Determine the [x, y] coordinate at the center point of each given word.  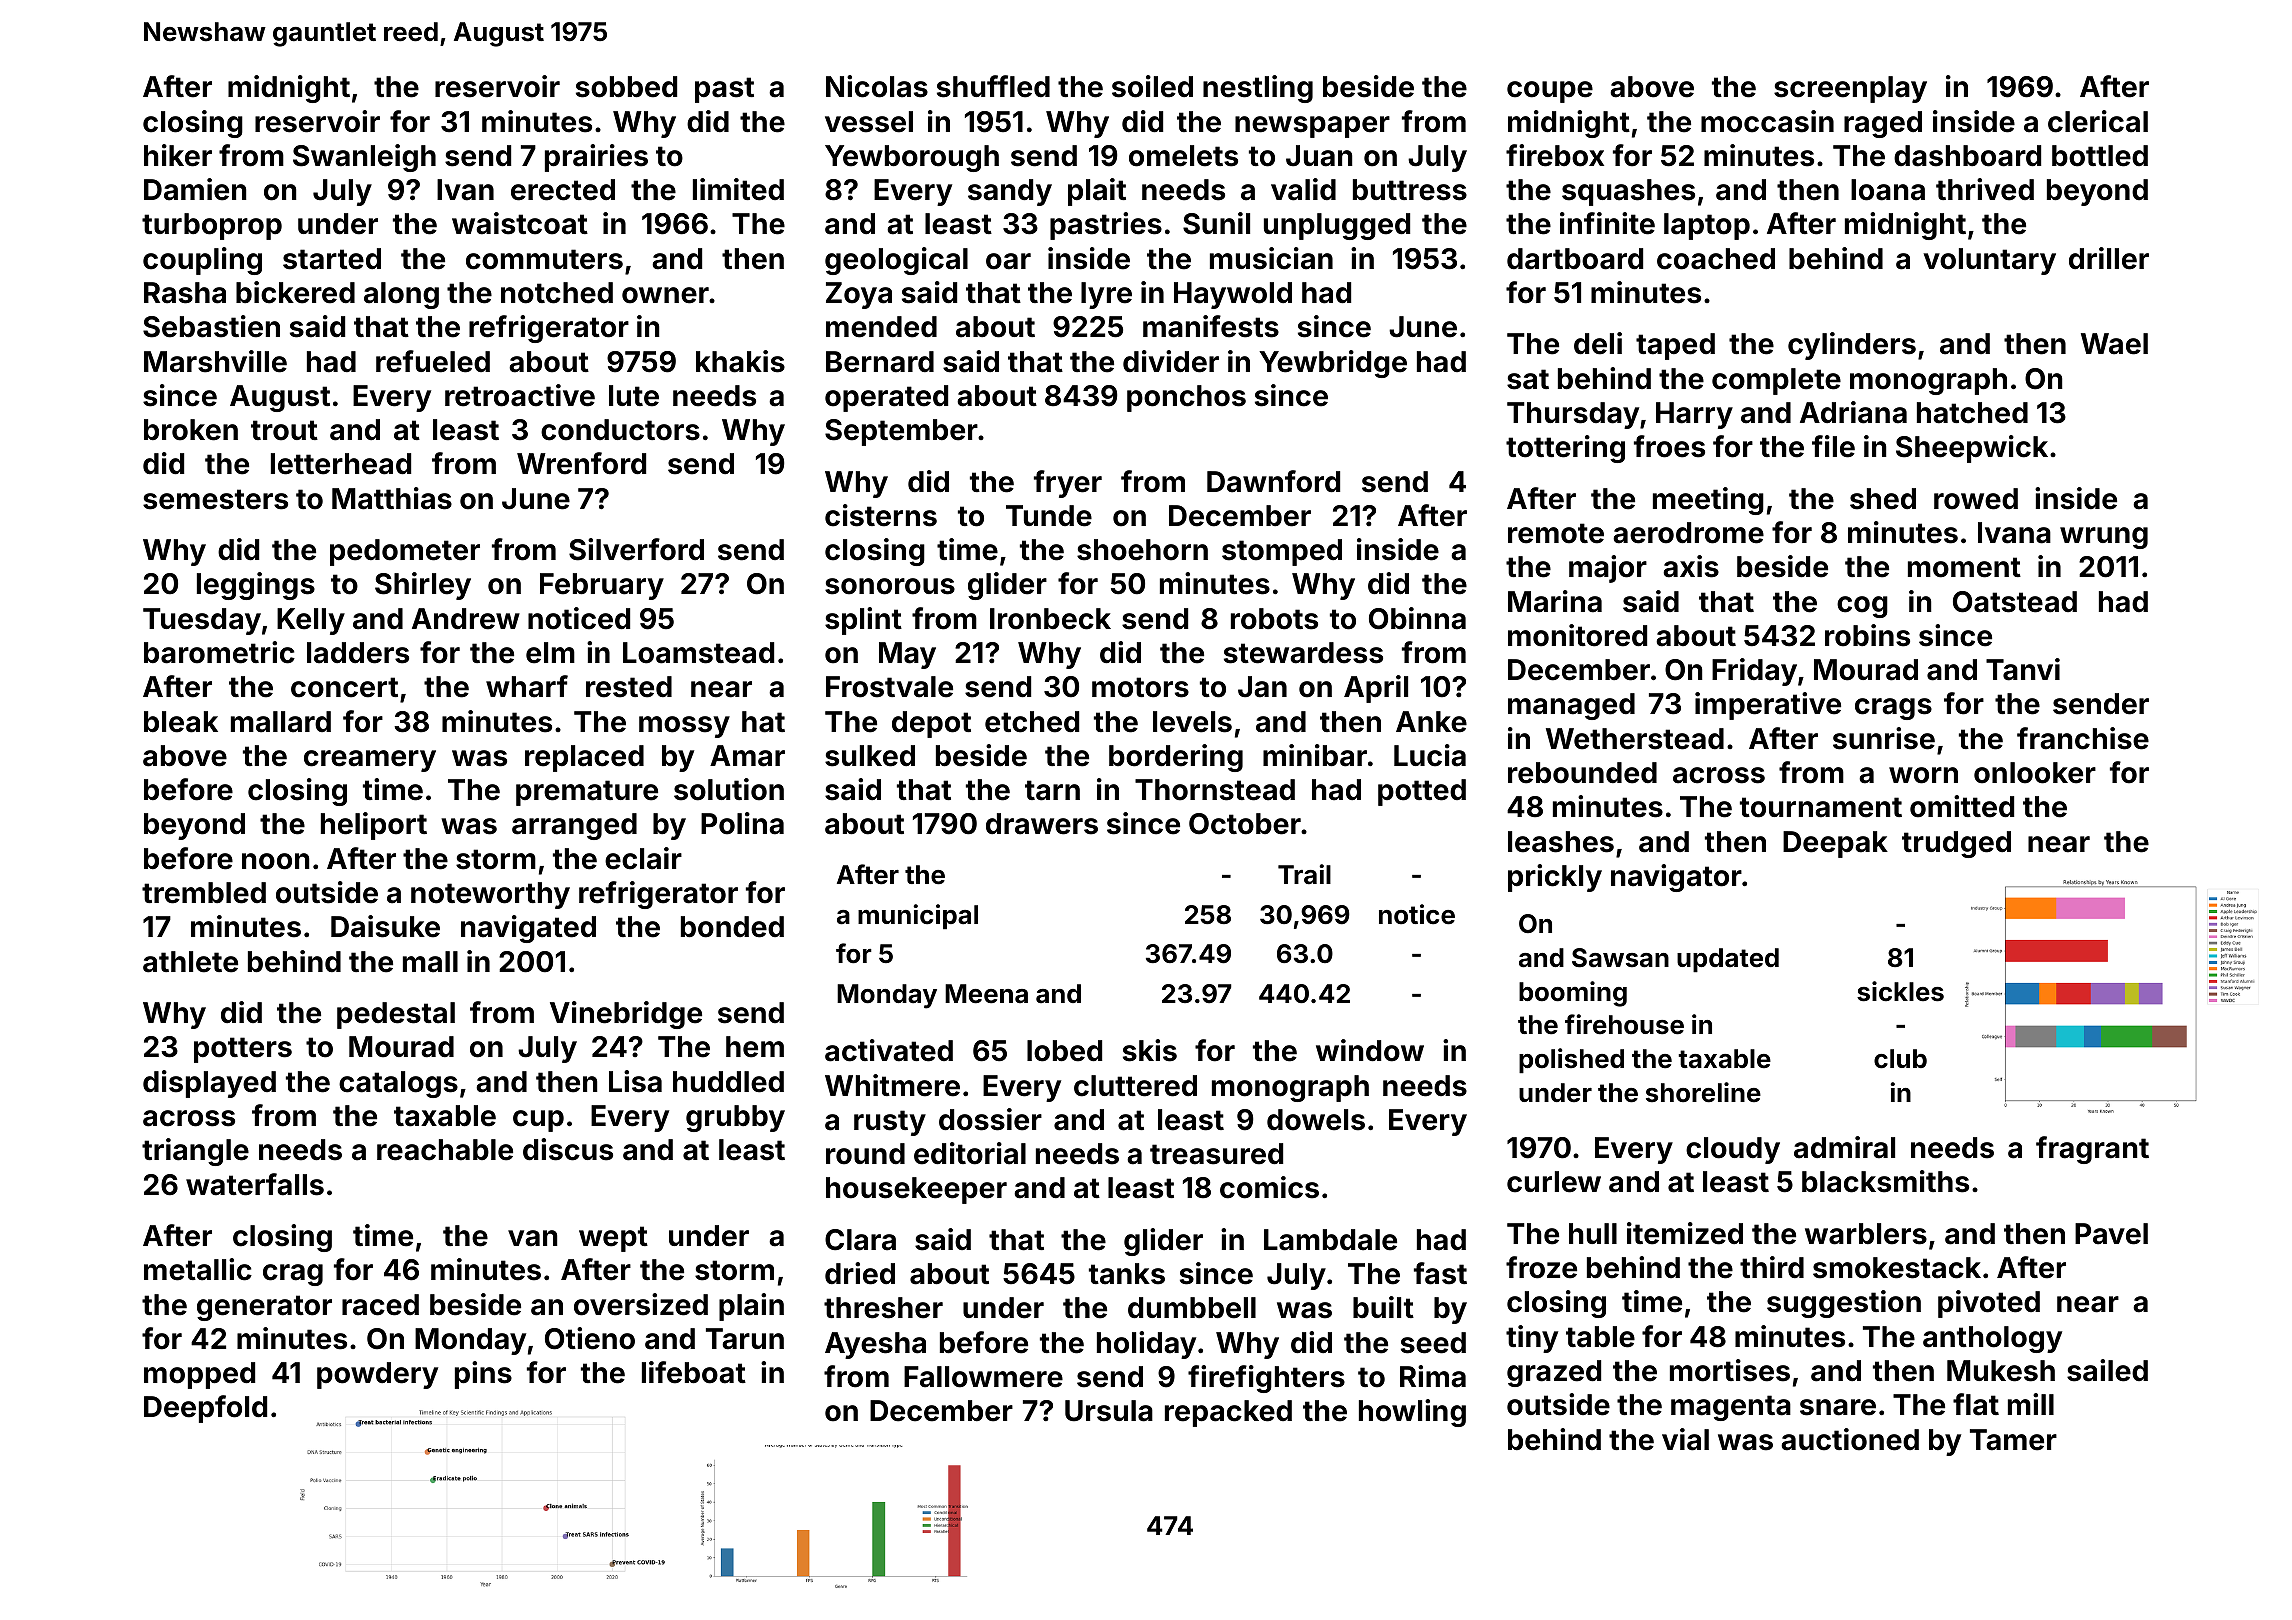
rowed [1976, 499]
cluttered [1135, 1086]
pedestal [396, 1015]
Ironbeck [1050, 619]
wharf [527, 686]
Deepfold [205, 1409]
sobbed [626, 87]
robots [1274, 619]
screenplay [1850, 89]
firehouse [1624, 1024]
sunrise [1884, 738]
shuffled [993, 86]
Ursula [1109, 1411]
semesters [215, 499]
